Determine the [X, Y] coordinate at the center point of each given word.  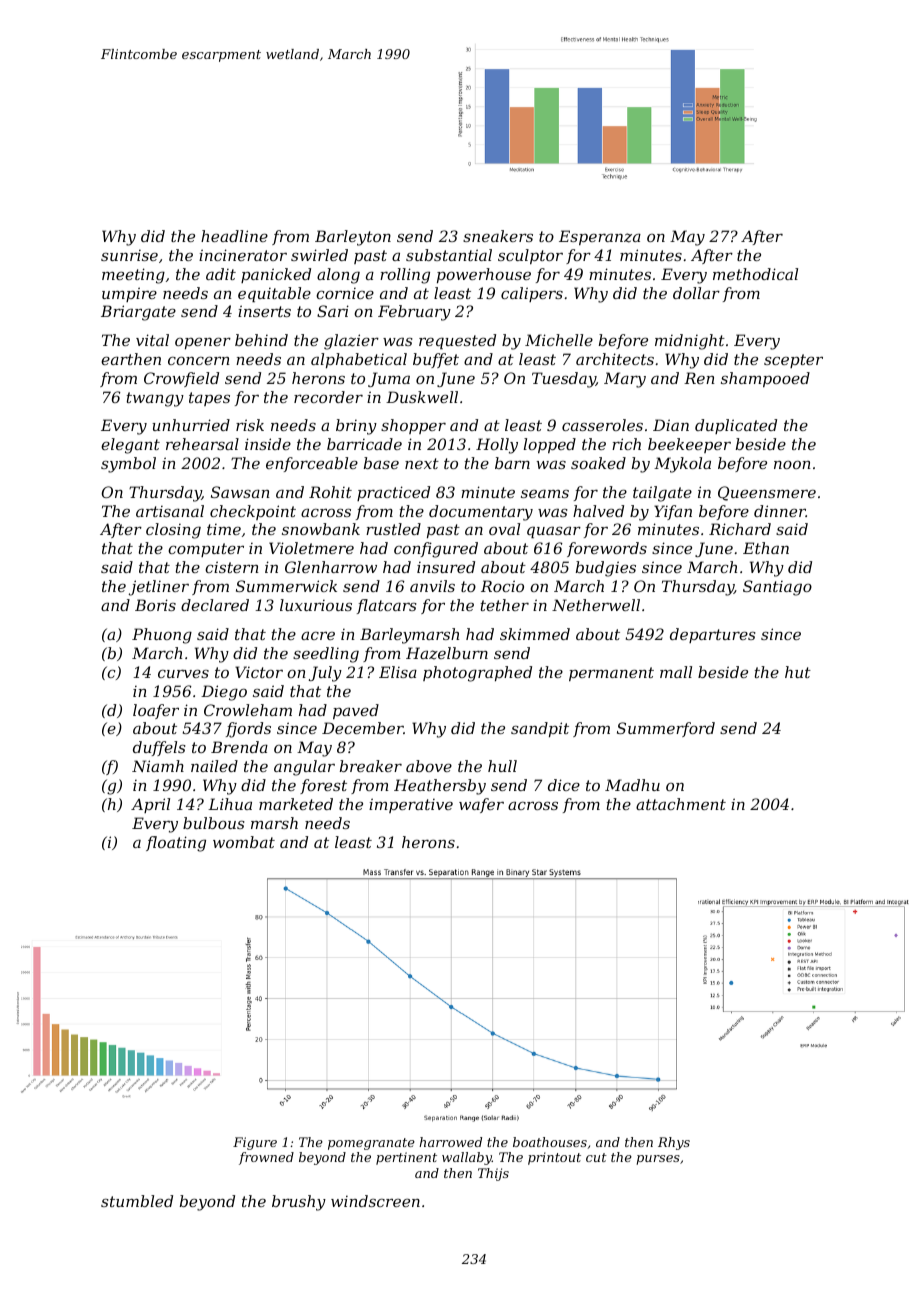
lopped [550, 445]
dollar [696, 293]
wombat [244, 842]
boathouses [550, 1142]
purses [658, 1160]
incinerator [243, 255]
